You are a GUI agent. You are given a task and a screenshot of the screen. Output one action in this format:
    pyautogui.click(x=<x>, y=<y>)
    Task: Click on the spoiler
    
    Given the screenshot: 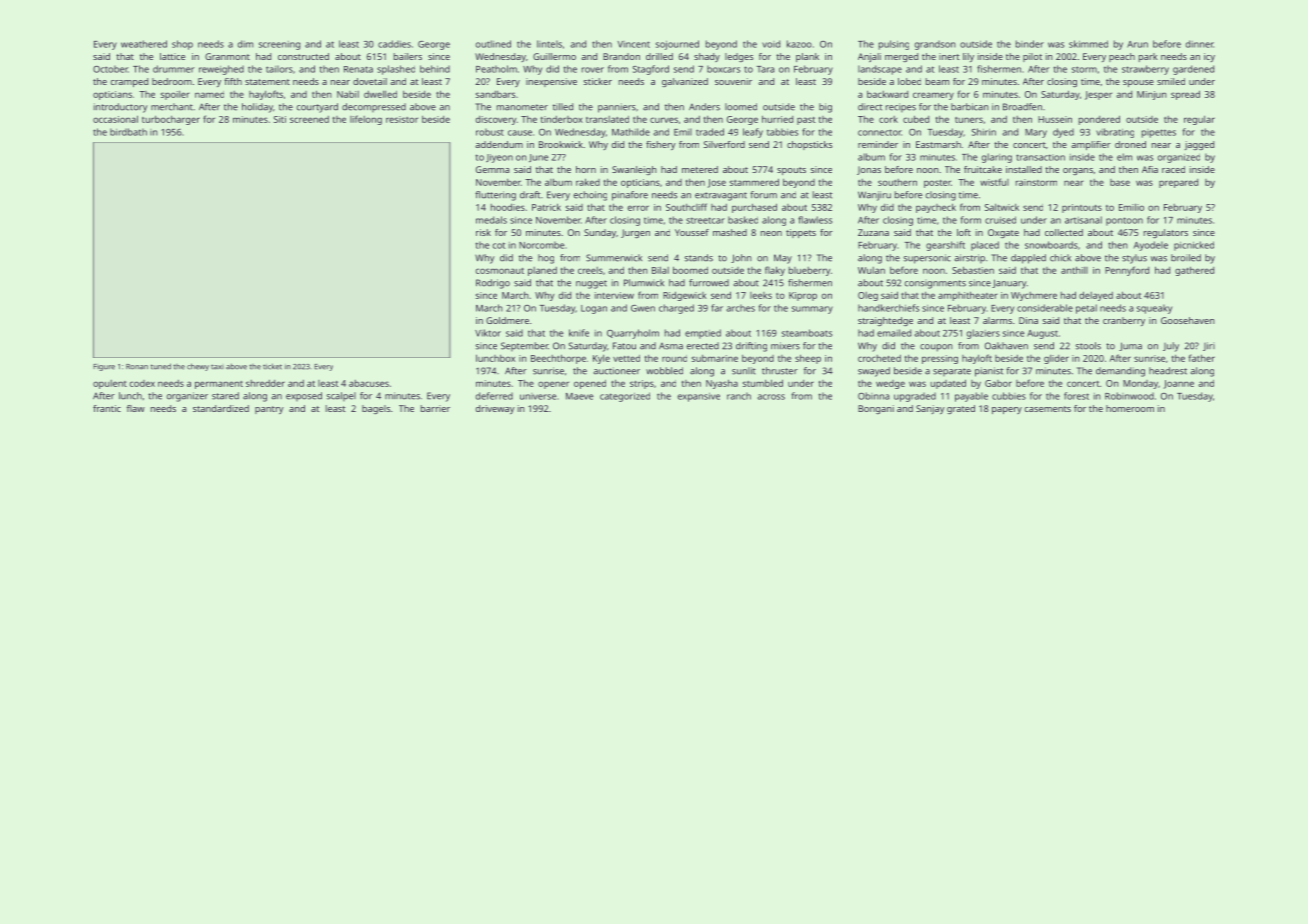 What is the action you would take?
    pyautogui.click(x=175, y=95)
